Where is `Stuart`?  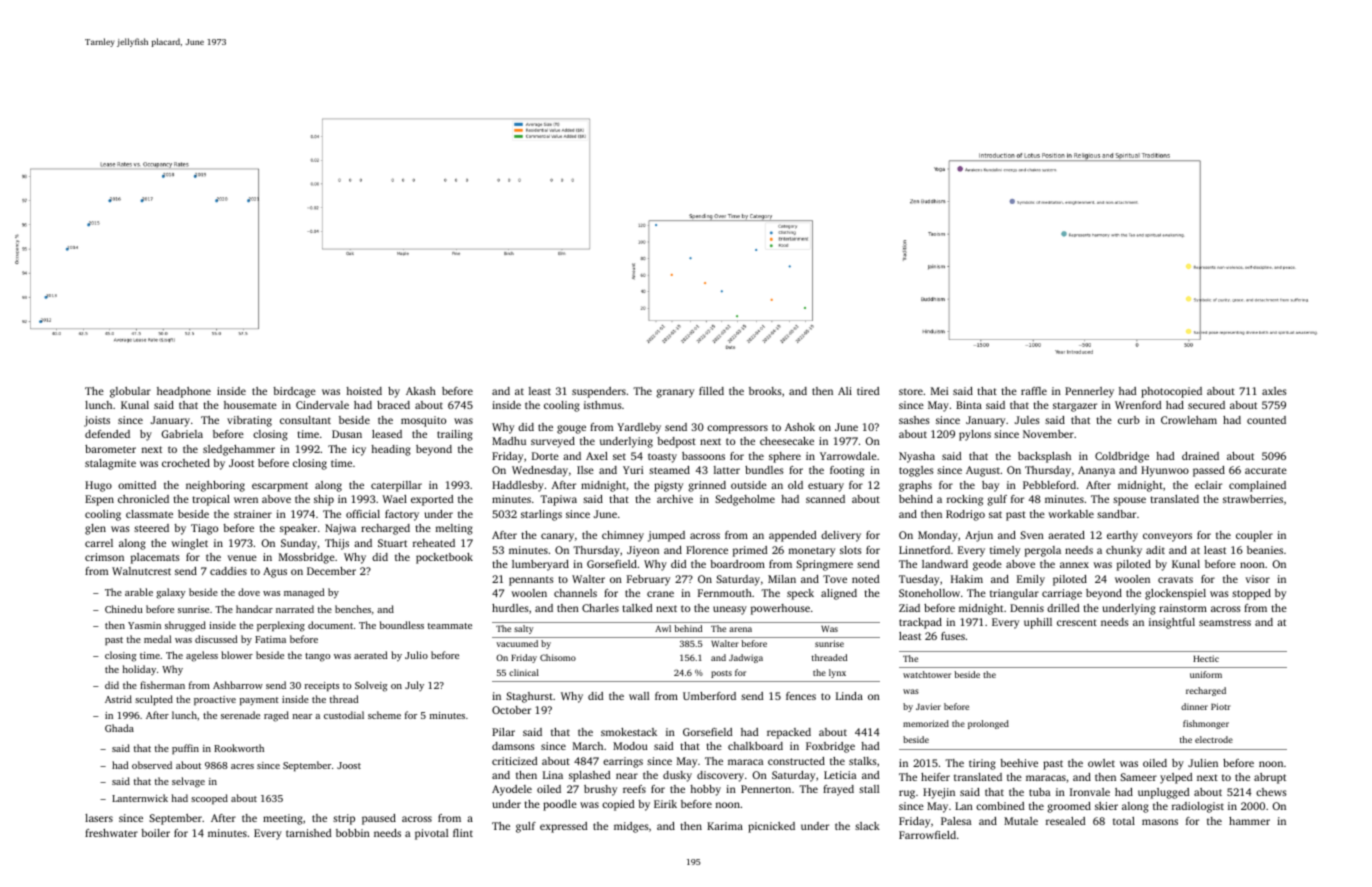 Stuart is located at coordinates (392, 543).
